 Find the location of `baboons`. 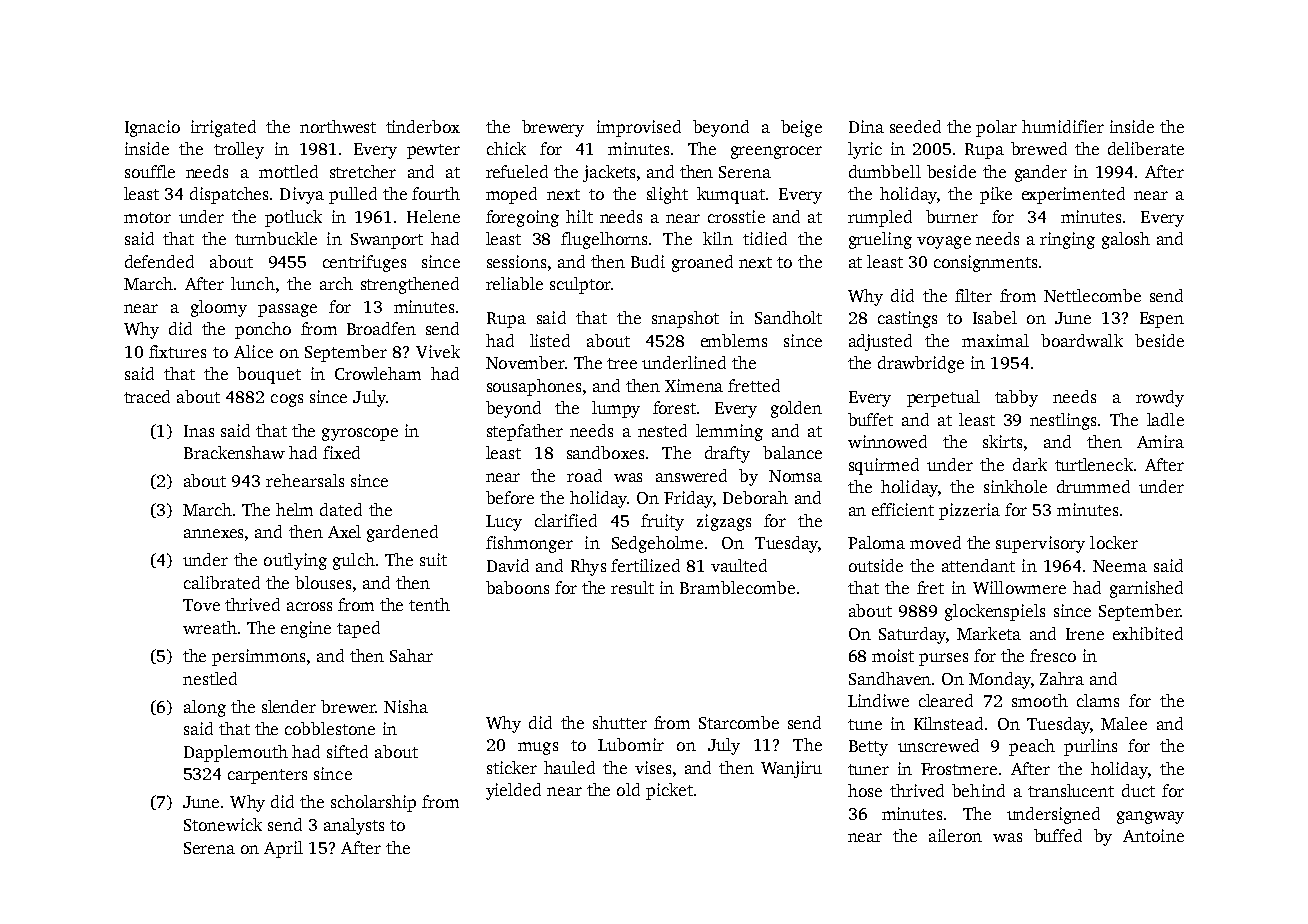

baboons is located at coordinates (517, 587).
